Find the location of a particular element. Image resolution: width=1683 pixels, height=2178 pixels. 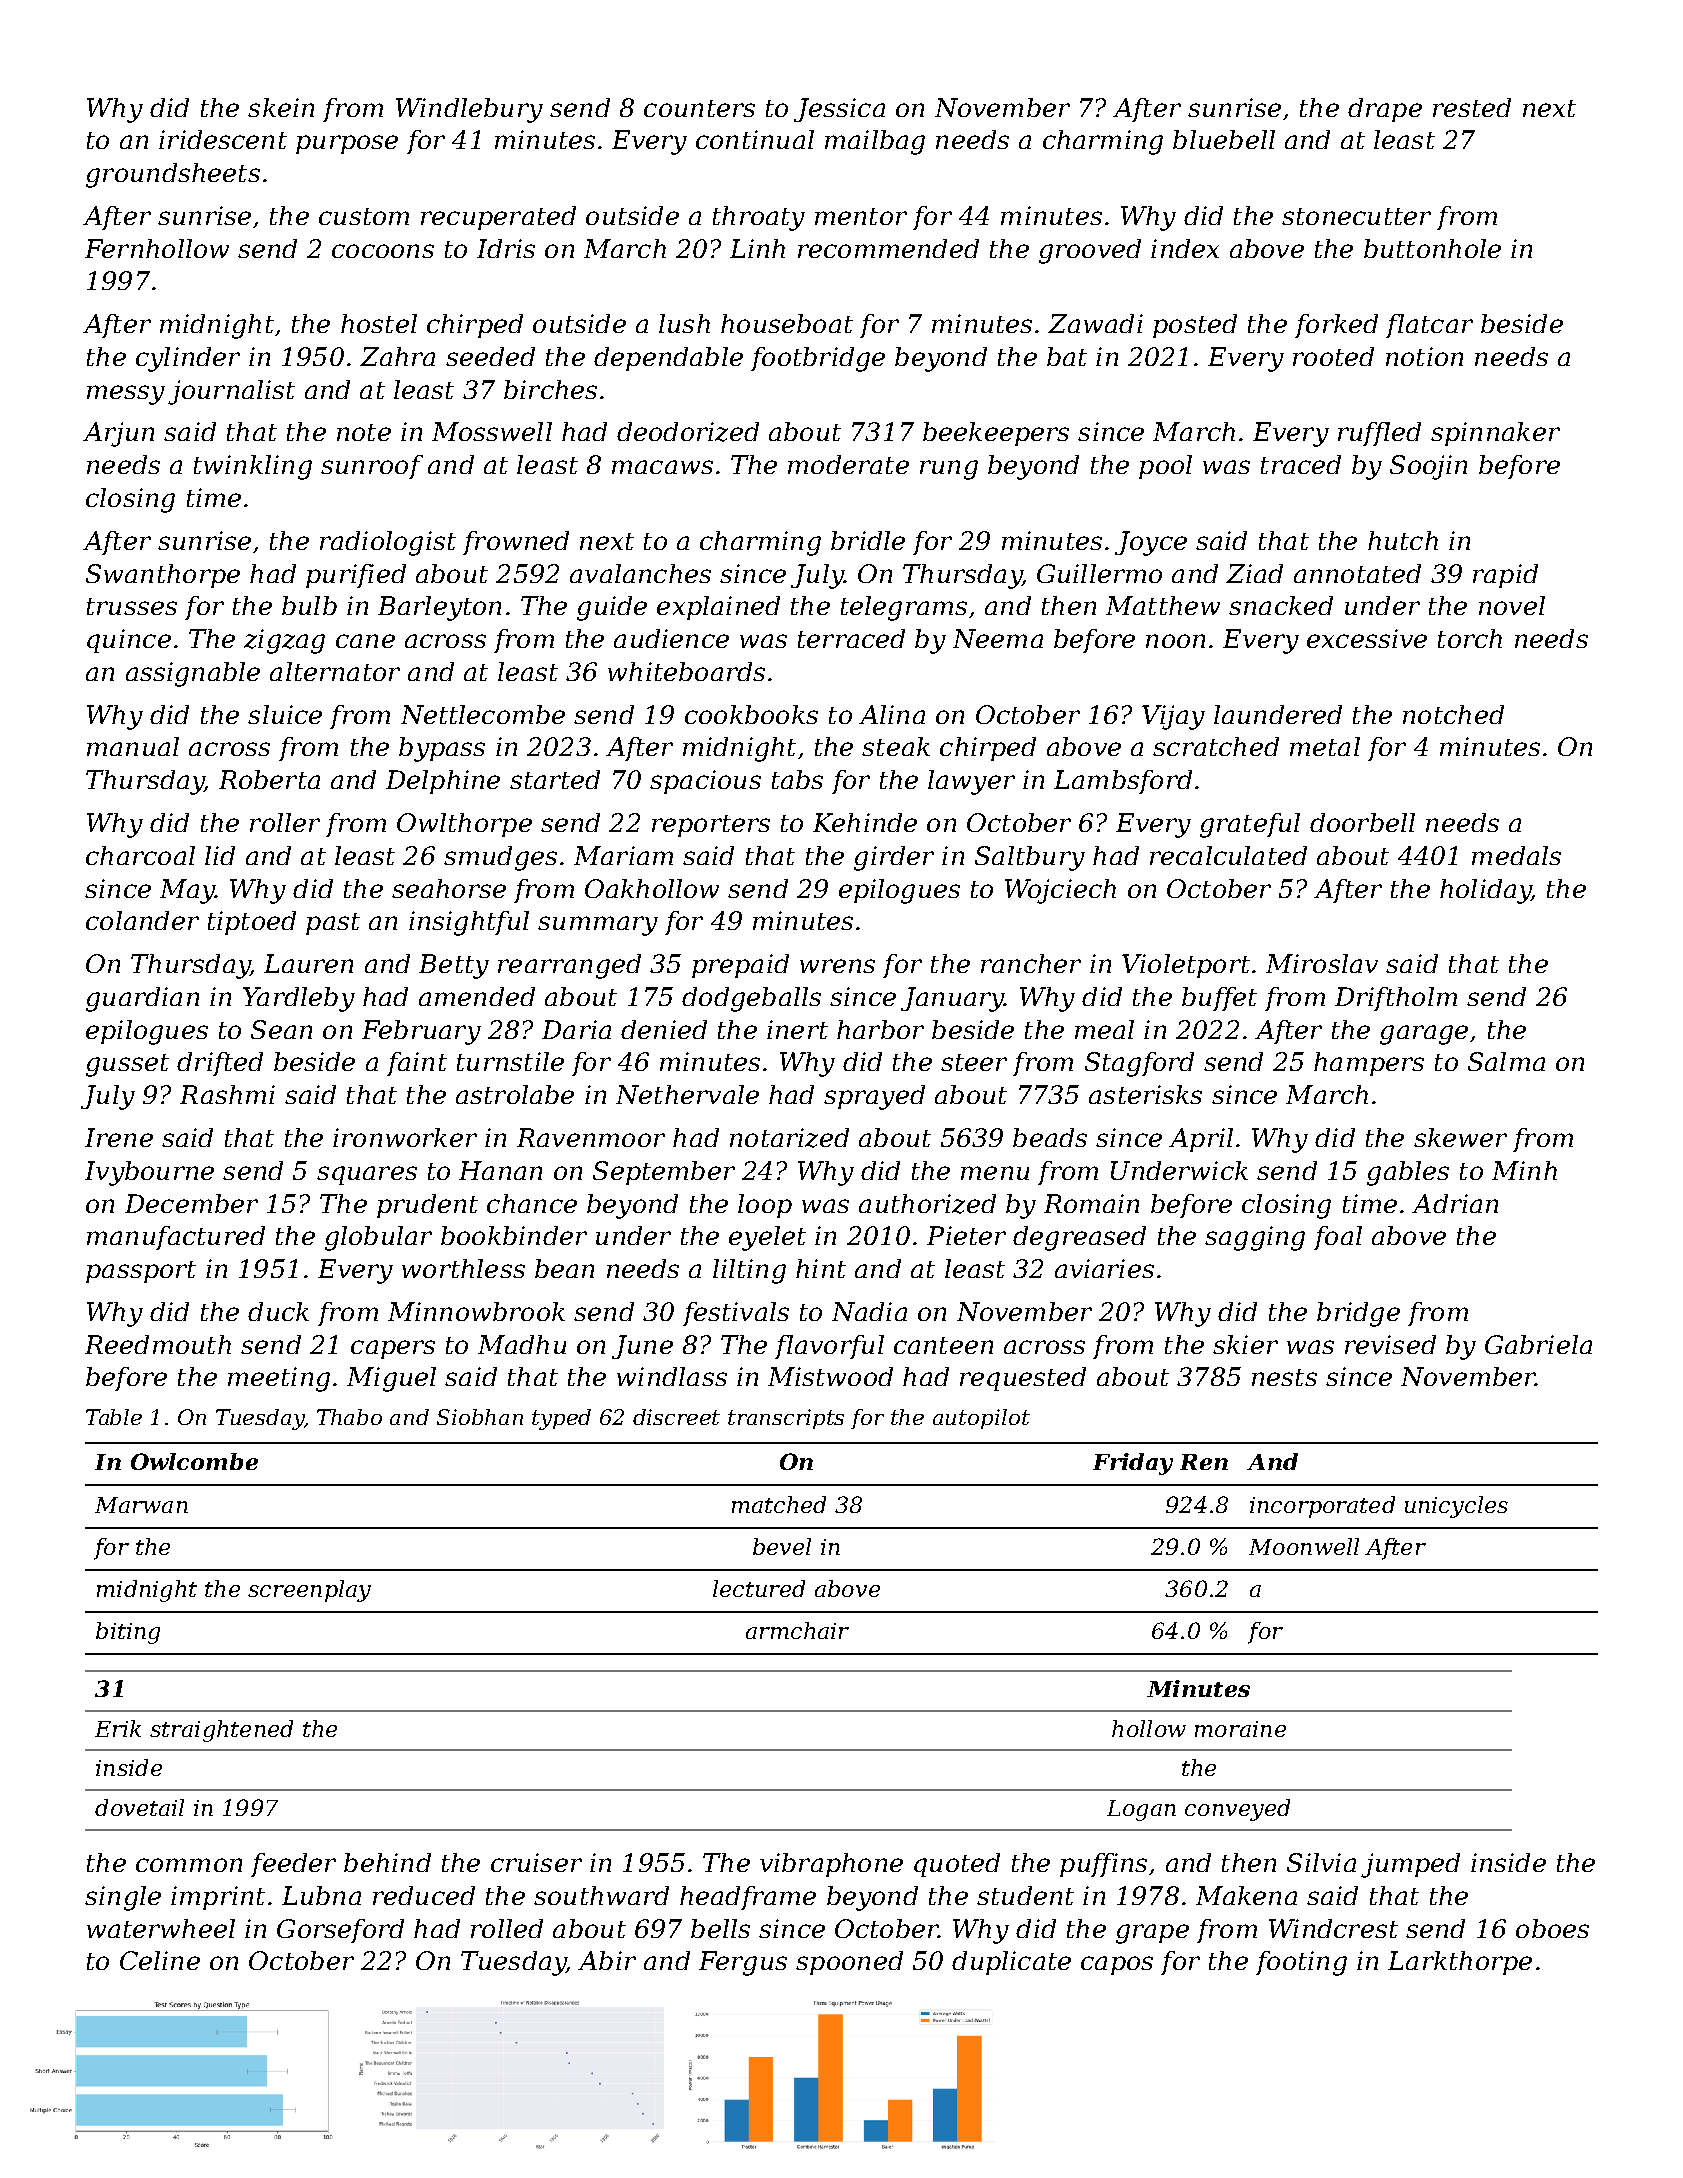

menu is located at coordinates (995, 1173).
